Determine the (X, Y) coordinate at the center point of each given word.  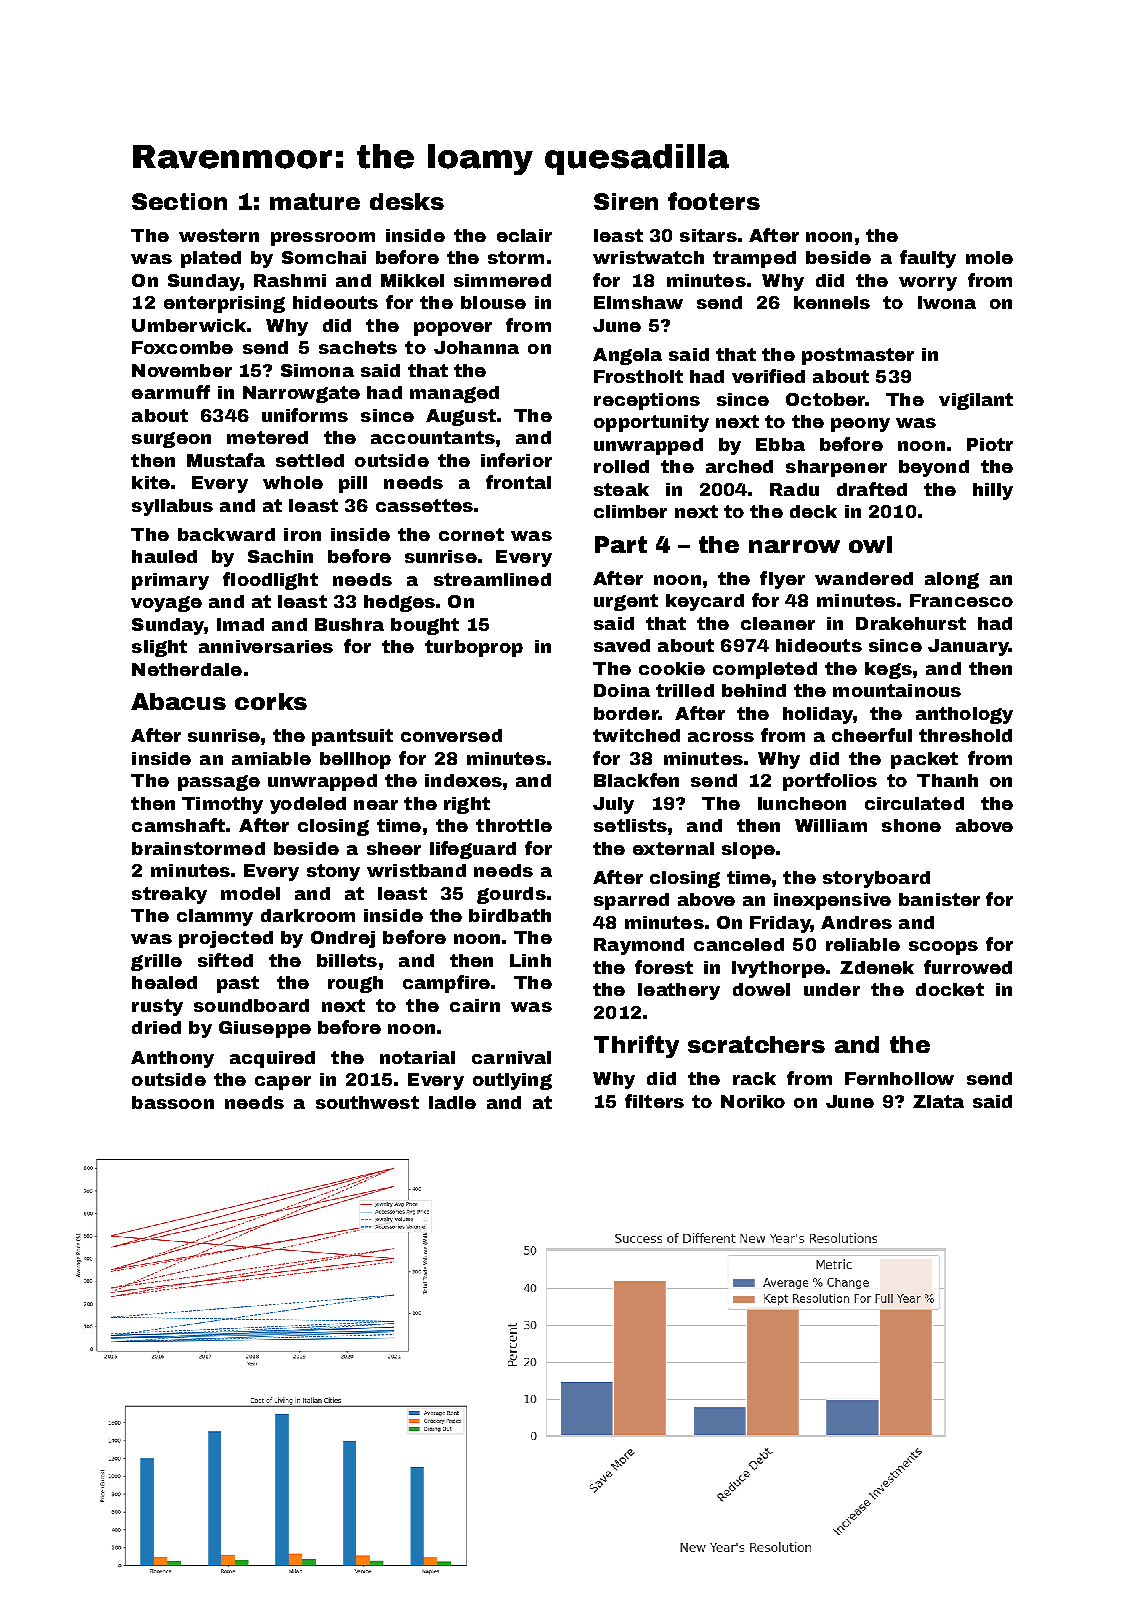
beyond (934, 468)
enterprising (224, 304)
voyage (166, 604)
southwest (367, 1102)
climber (630, 511)
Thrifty (636, 1046)
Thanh (947, 780)
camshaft (178, 825)
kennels (832, 302)
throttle (514, 825)
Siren (626, 201)
